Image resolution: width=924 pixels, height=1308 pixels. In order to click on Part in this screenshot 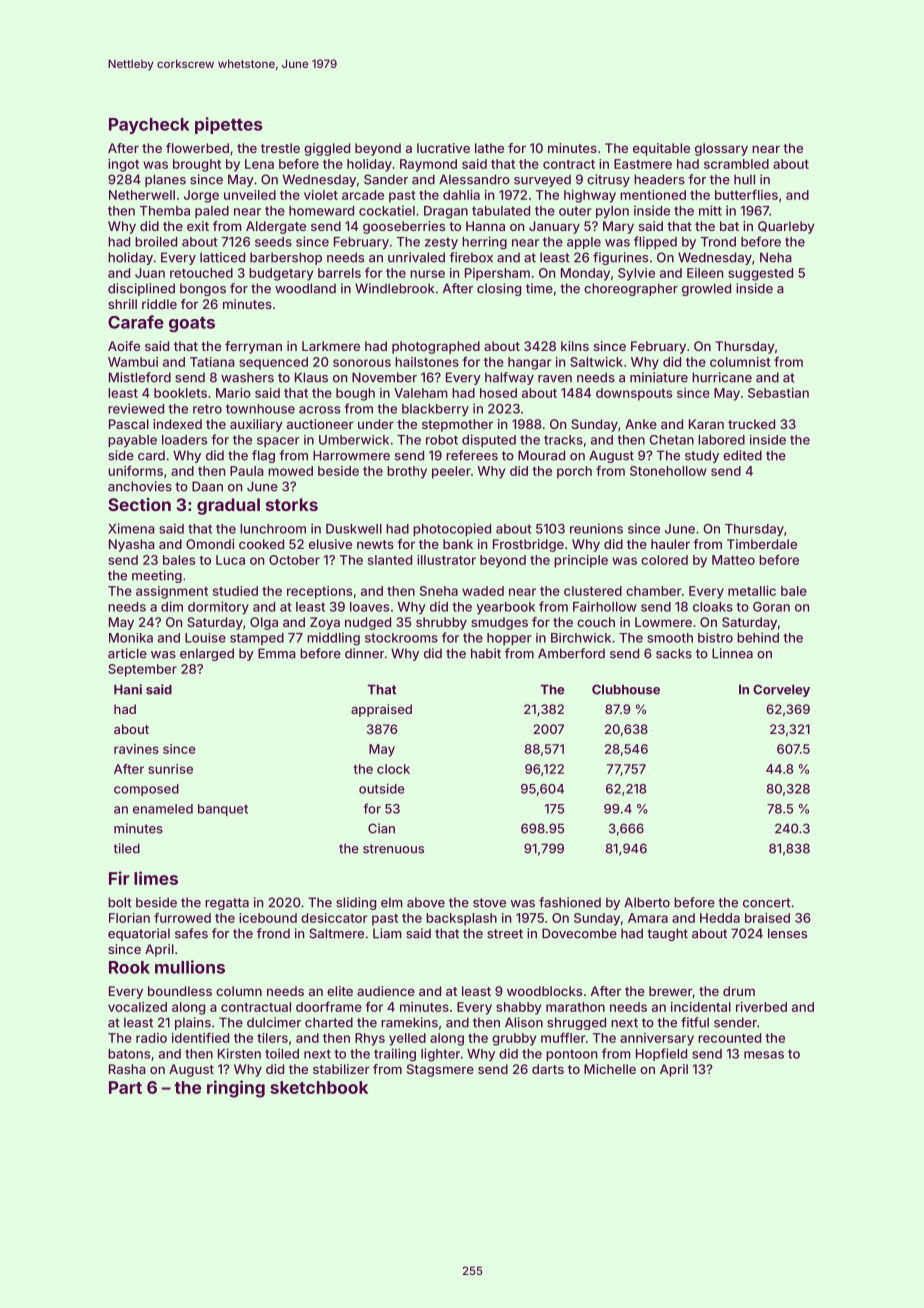, I will do `click(125, 1087)`.
